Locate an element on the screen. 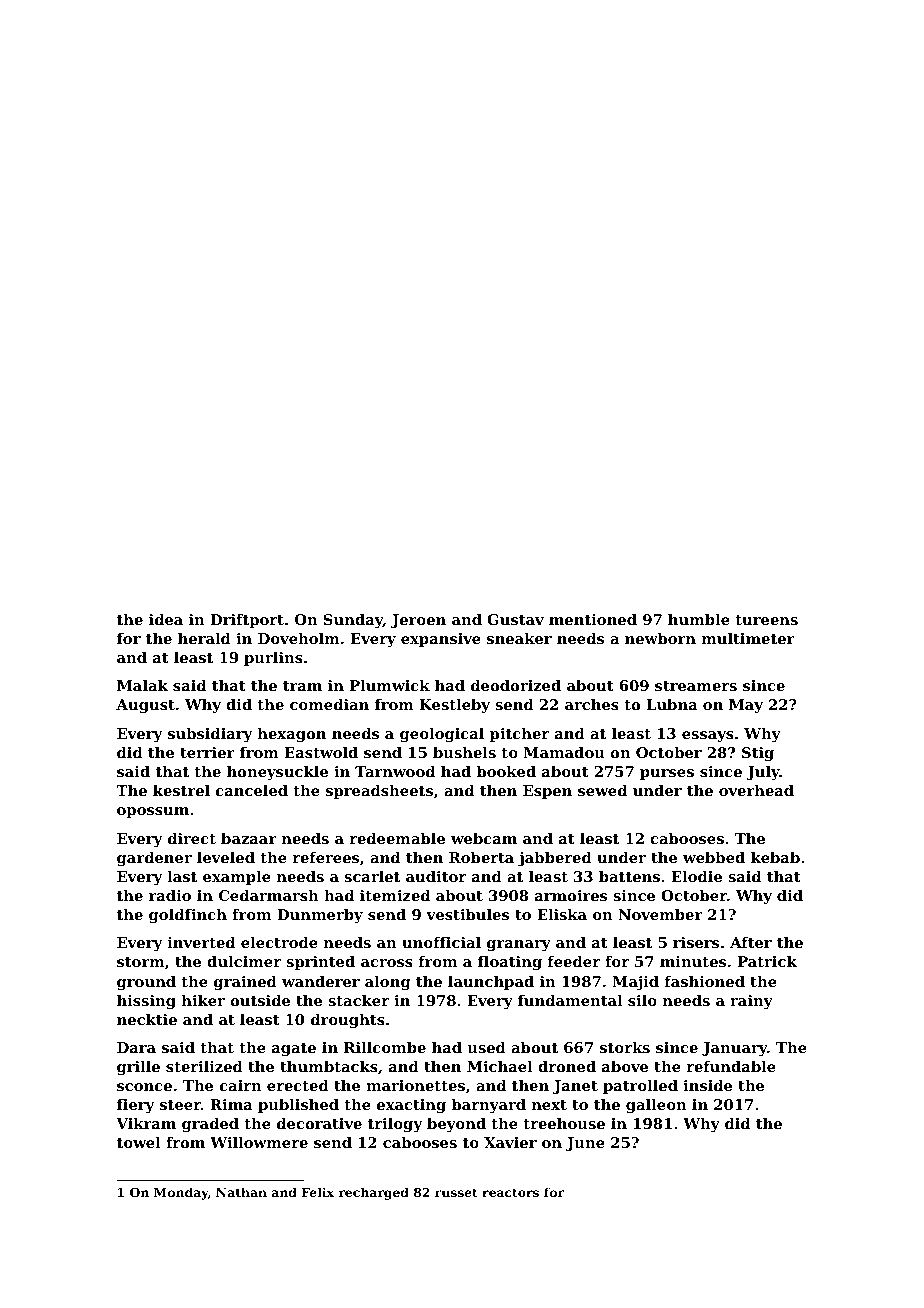 The height and width of the screenshot is (1308, 924). itemized is located at coordinates (395, 895).
